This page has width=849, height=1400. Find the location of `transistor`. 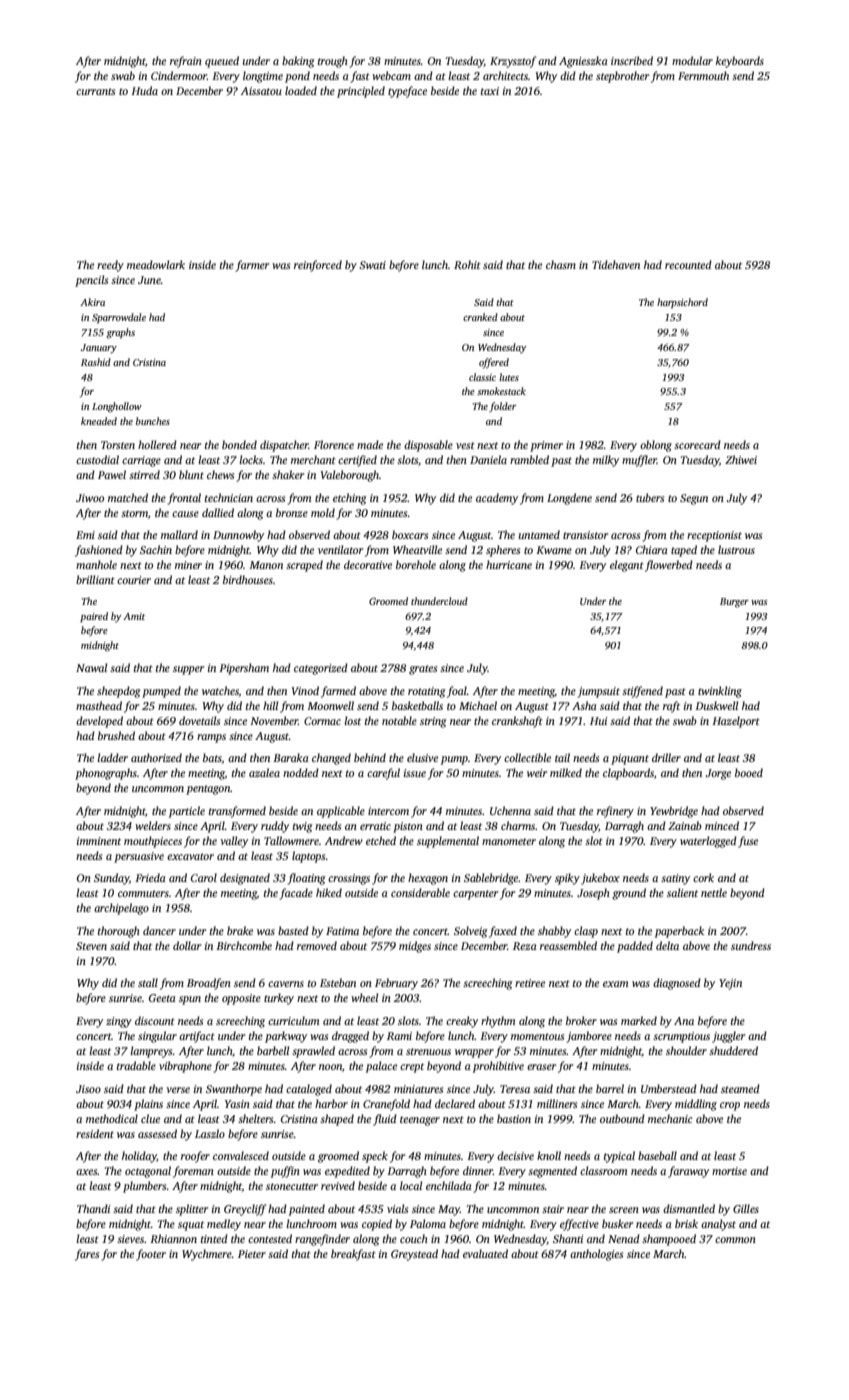

transistor is located at coordinates (585, 535).
